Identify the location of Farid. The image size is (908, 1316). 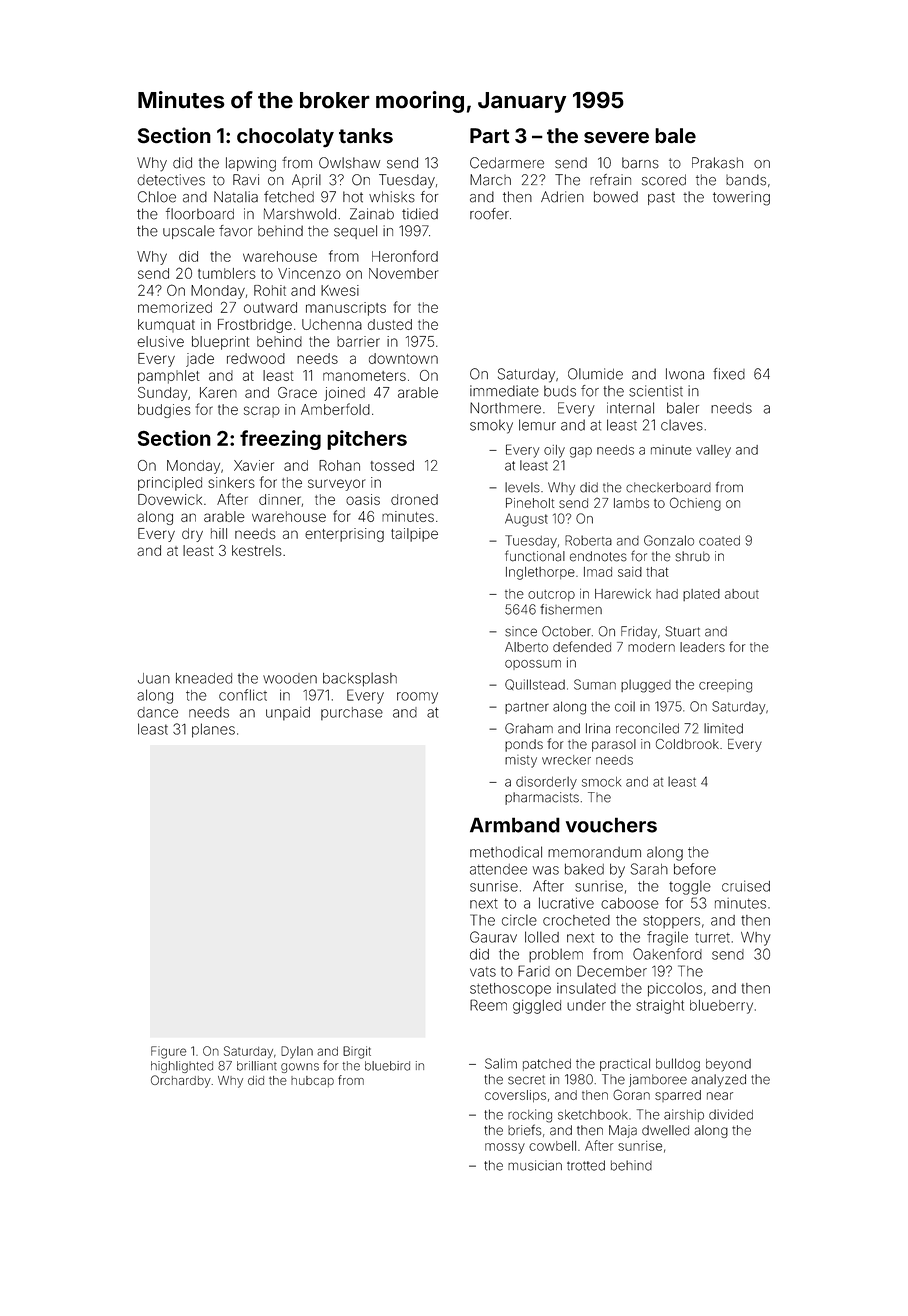
(534, 971).
